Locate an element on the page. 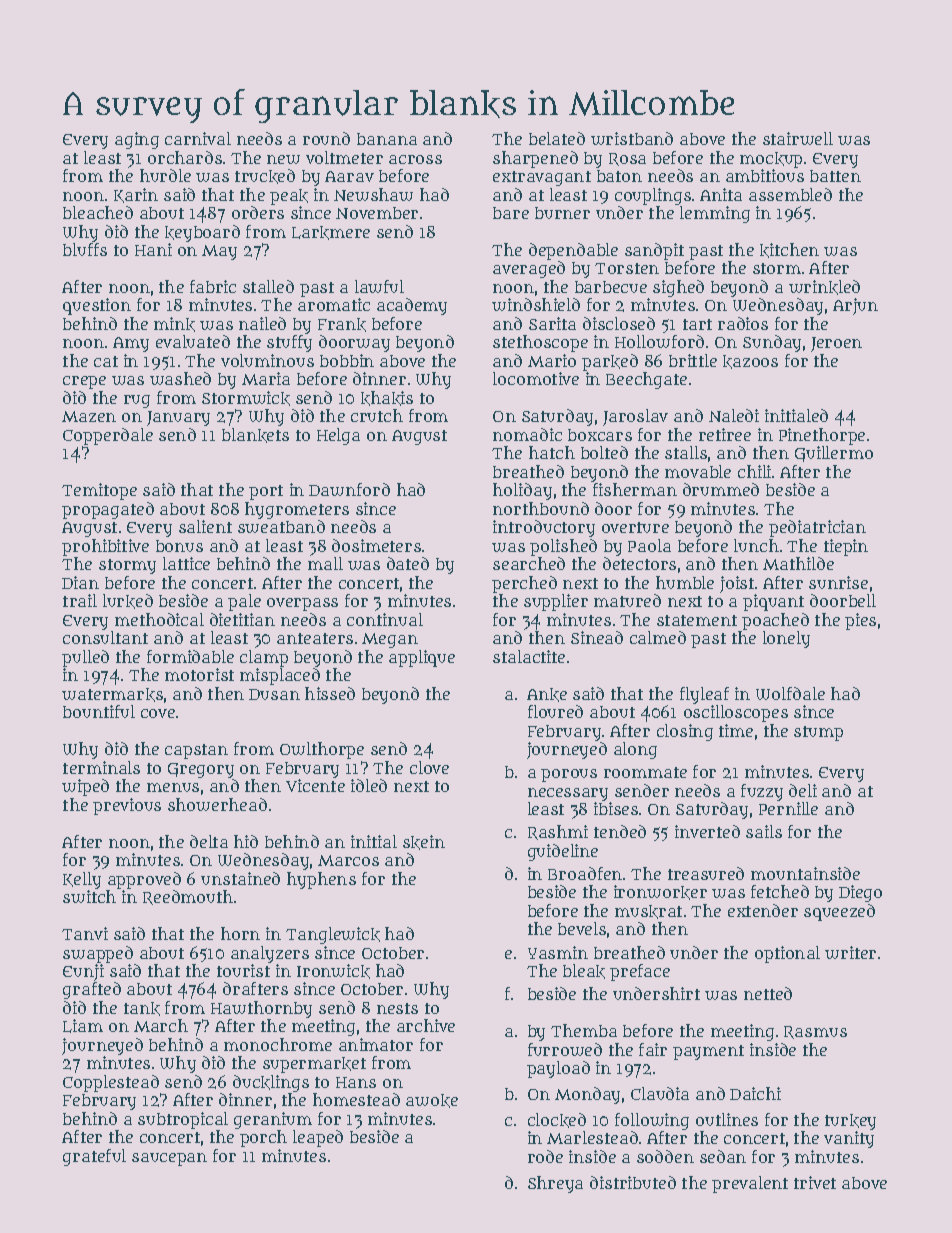 This image has height=1233, width=952. following is located at coordinates (652, 1121).
